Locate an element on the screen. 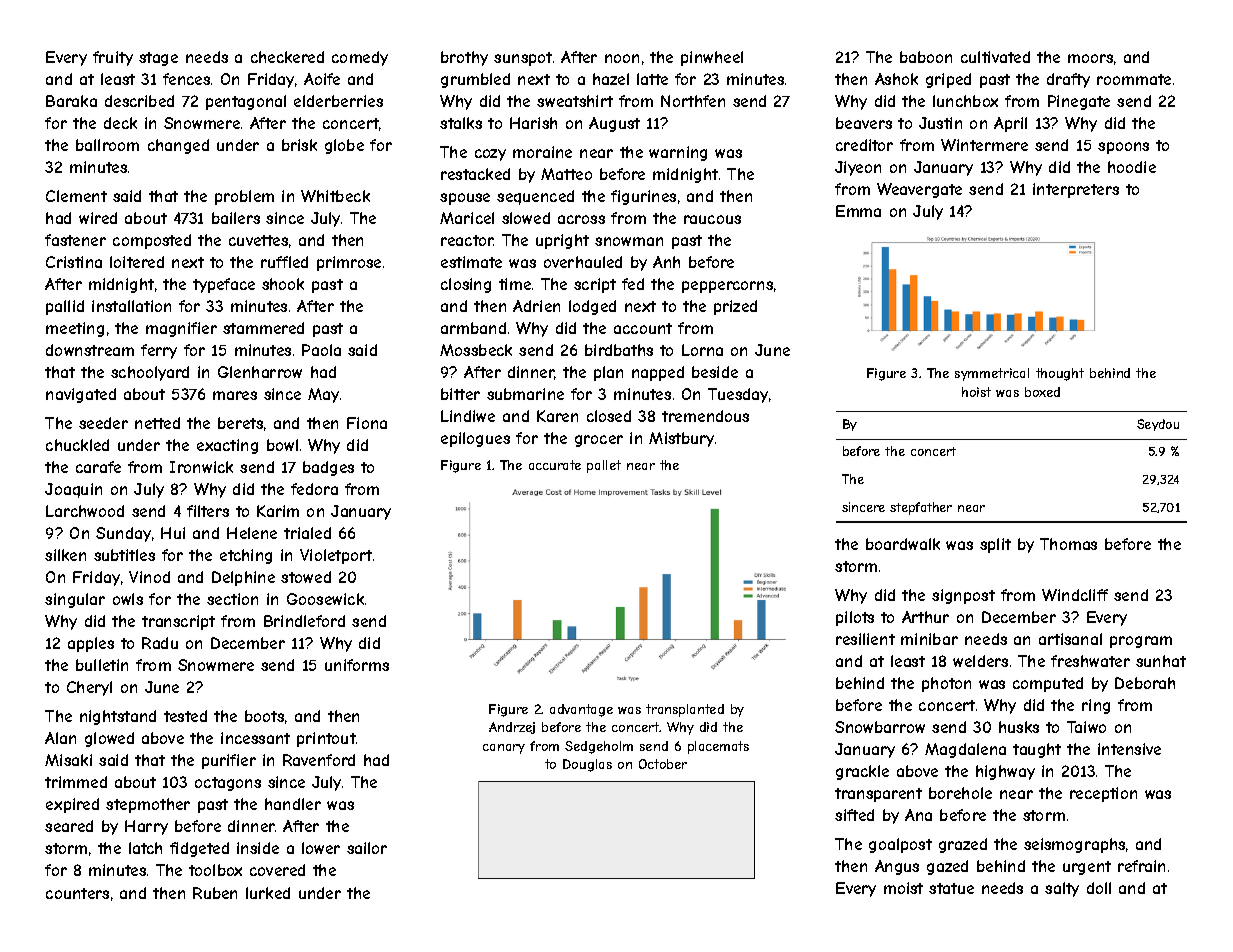 The height and width of the screenshot is (952, 1233). Douglas is located at coordinates (587, 765).
